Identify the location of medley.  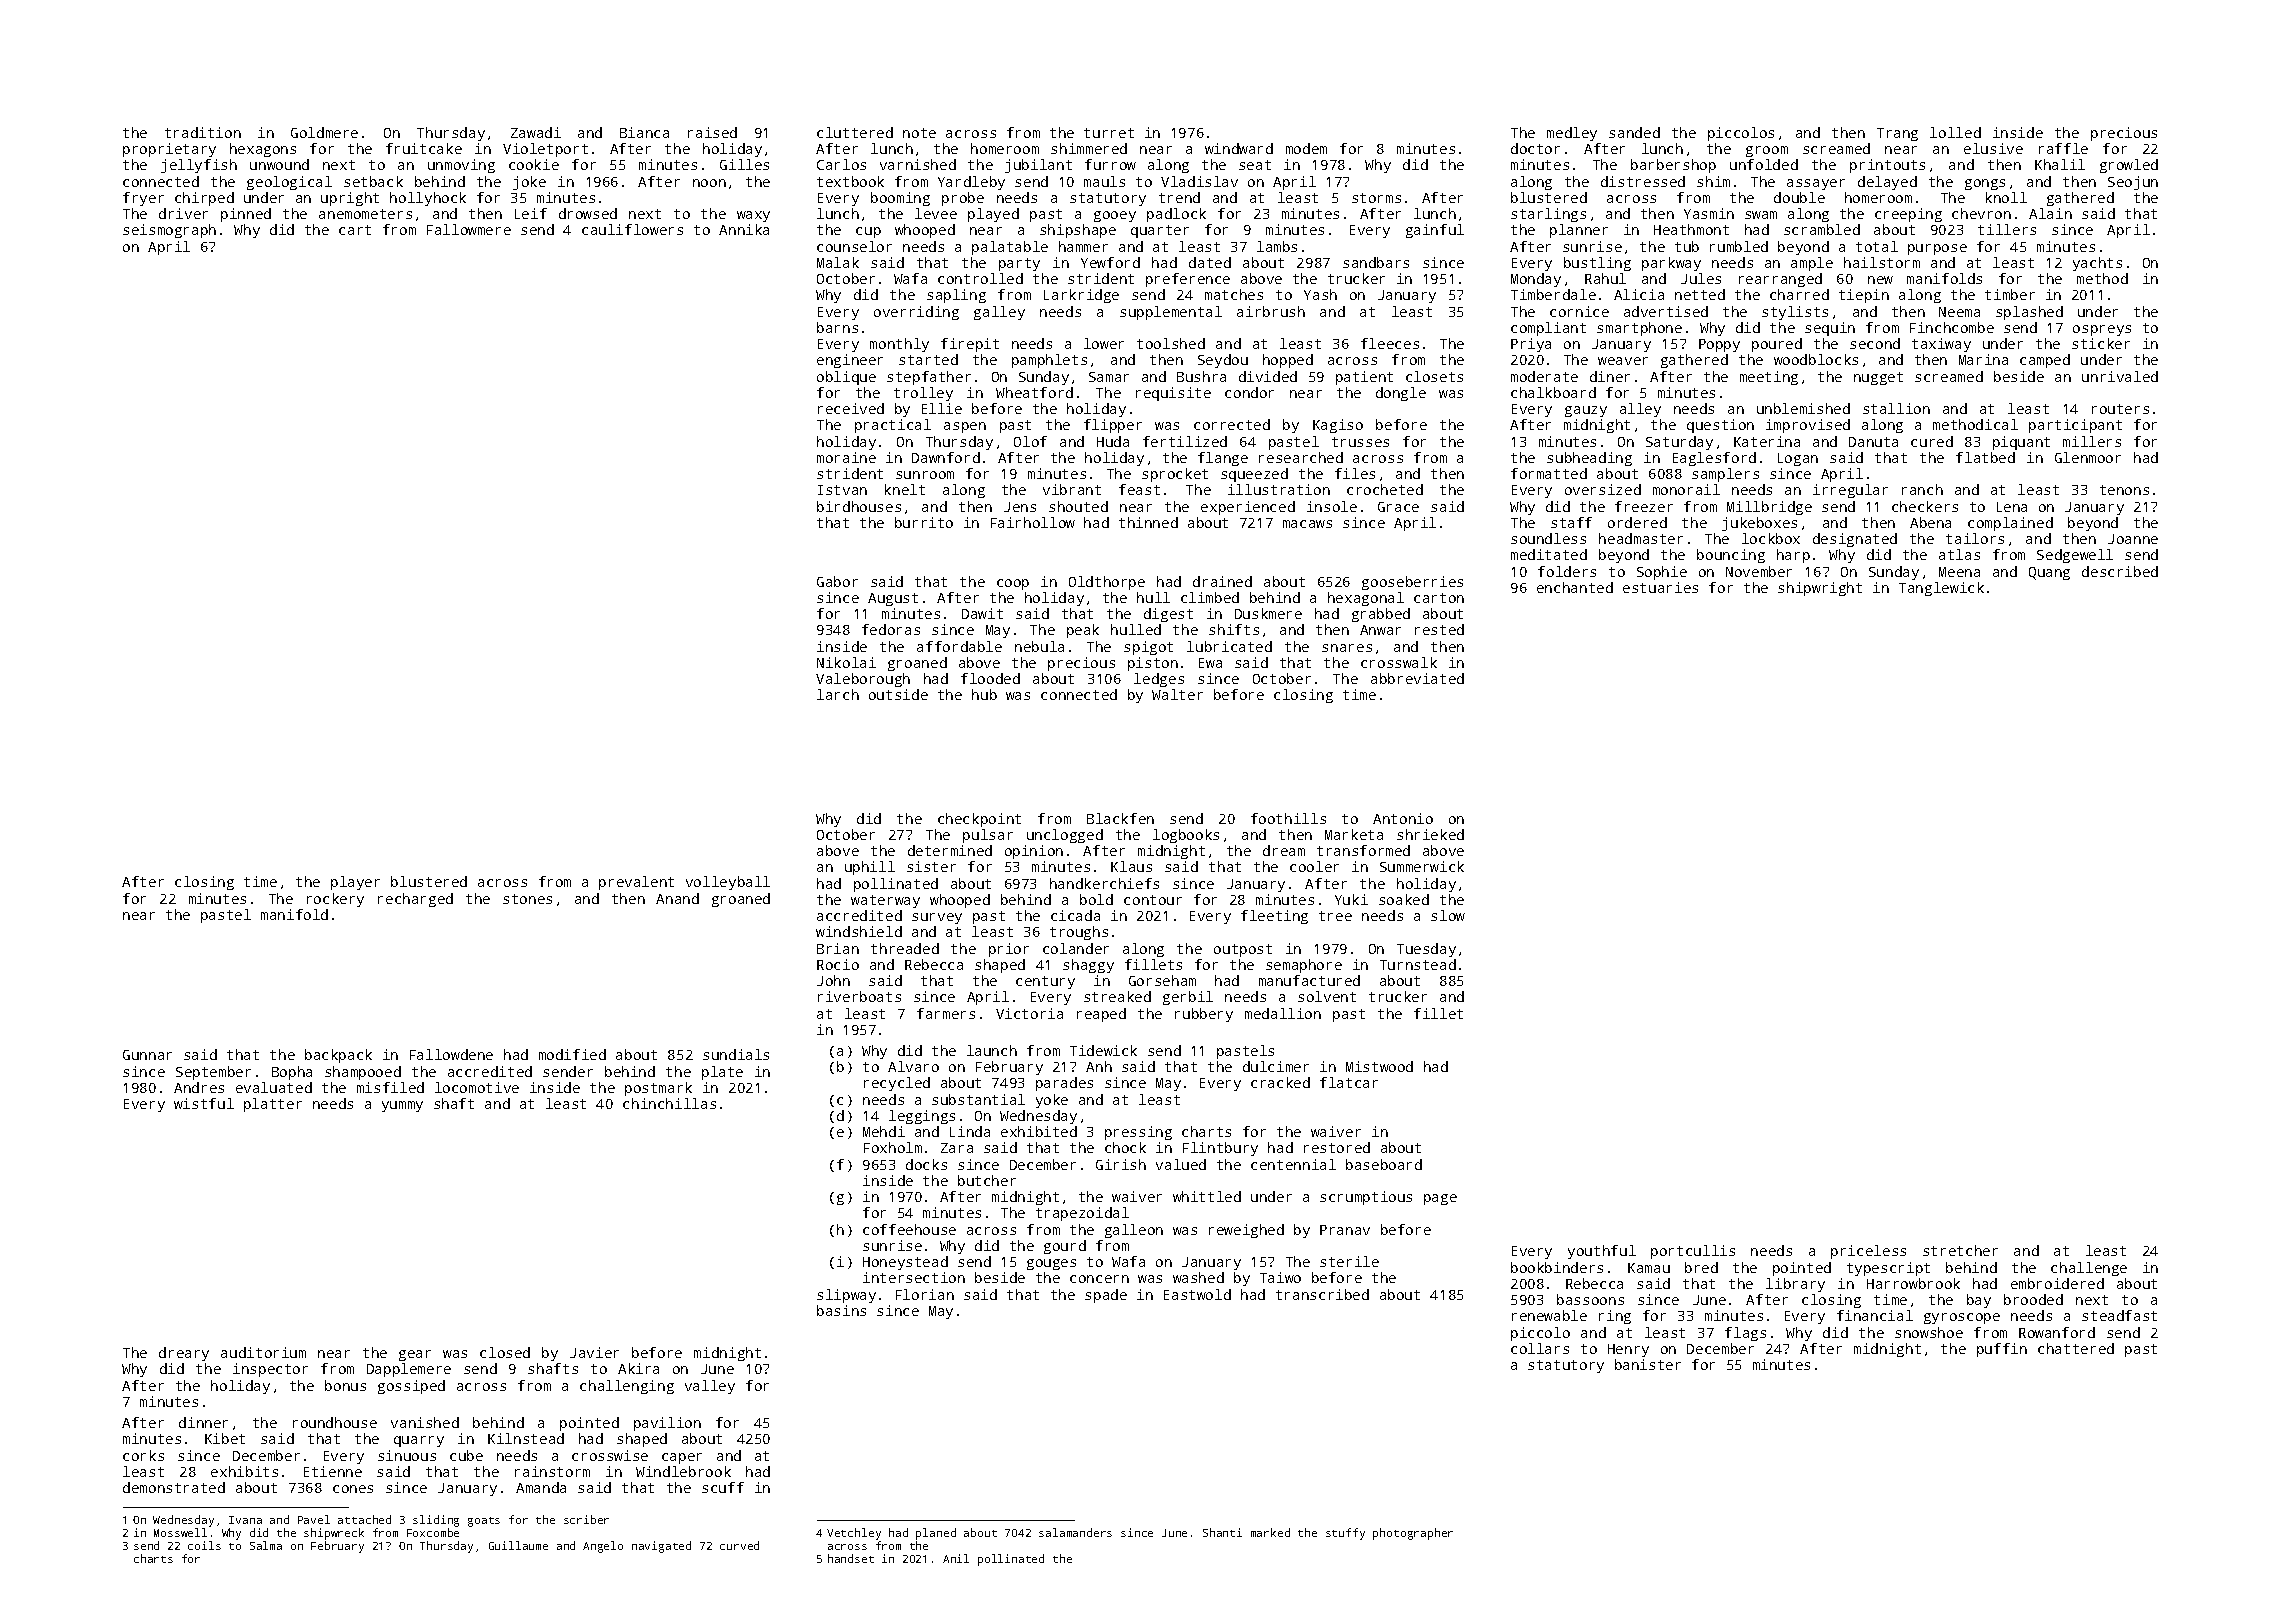
(1572, 134).
